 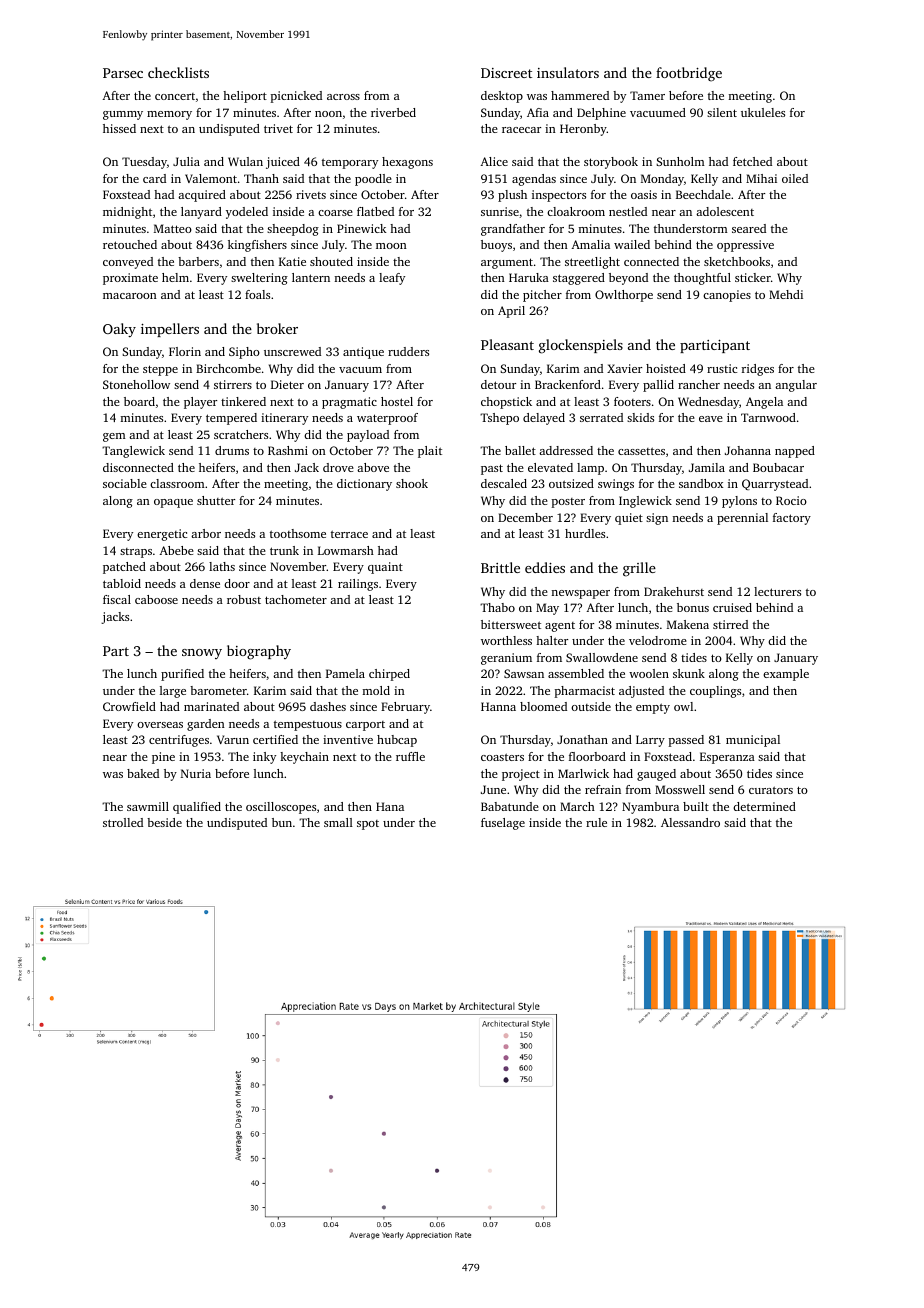 I want to click on baked, so click(x=143, y=773).
